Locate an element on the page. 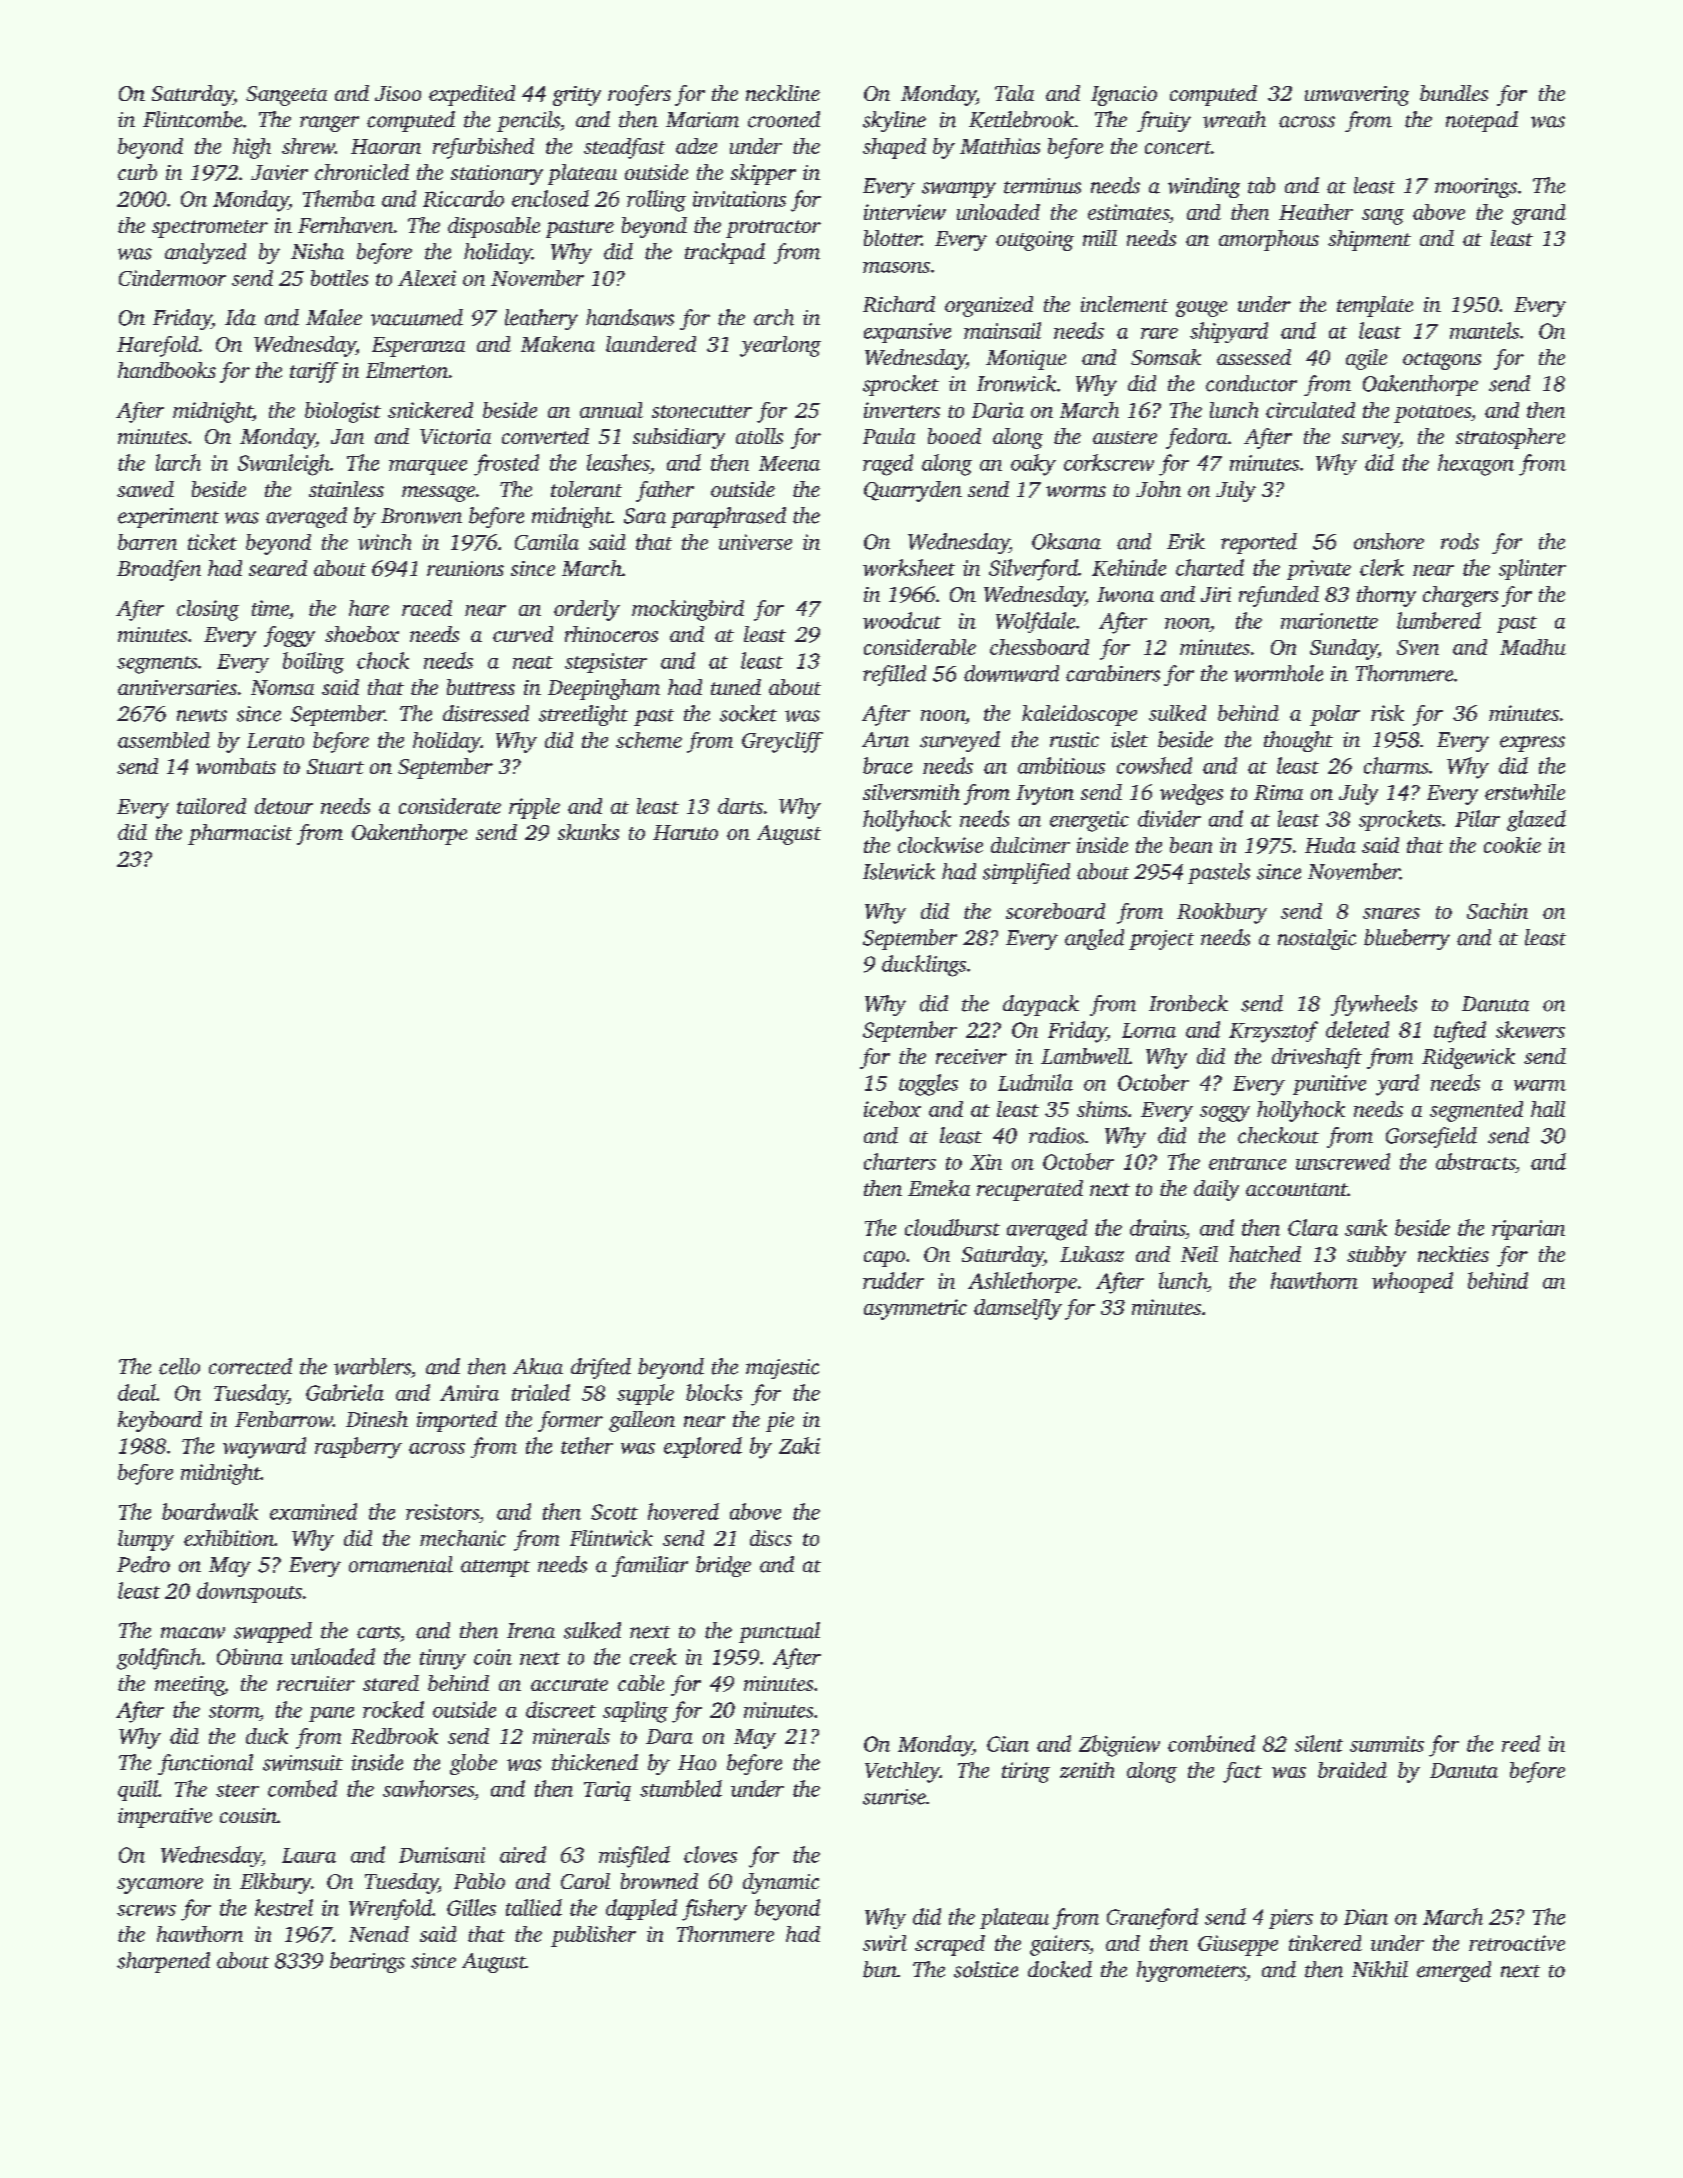  Gilles is located at coordinates (471, 1907).
